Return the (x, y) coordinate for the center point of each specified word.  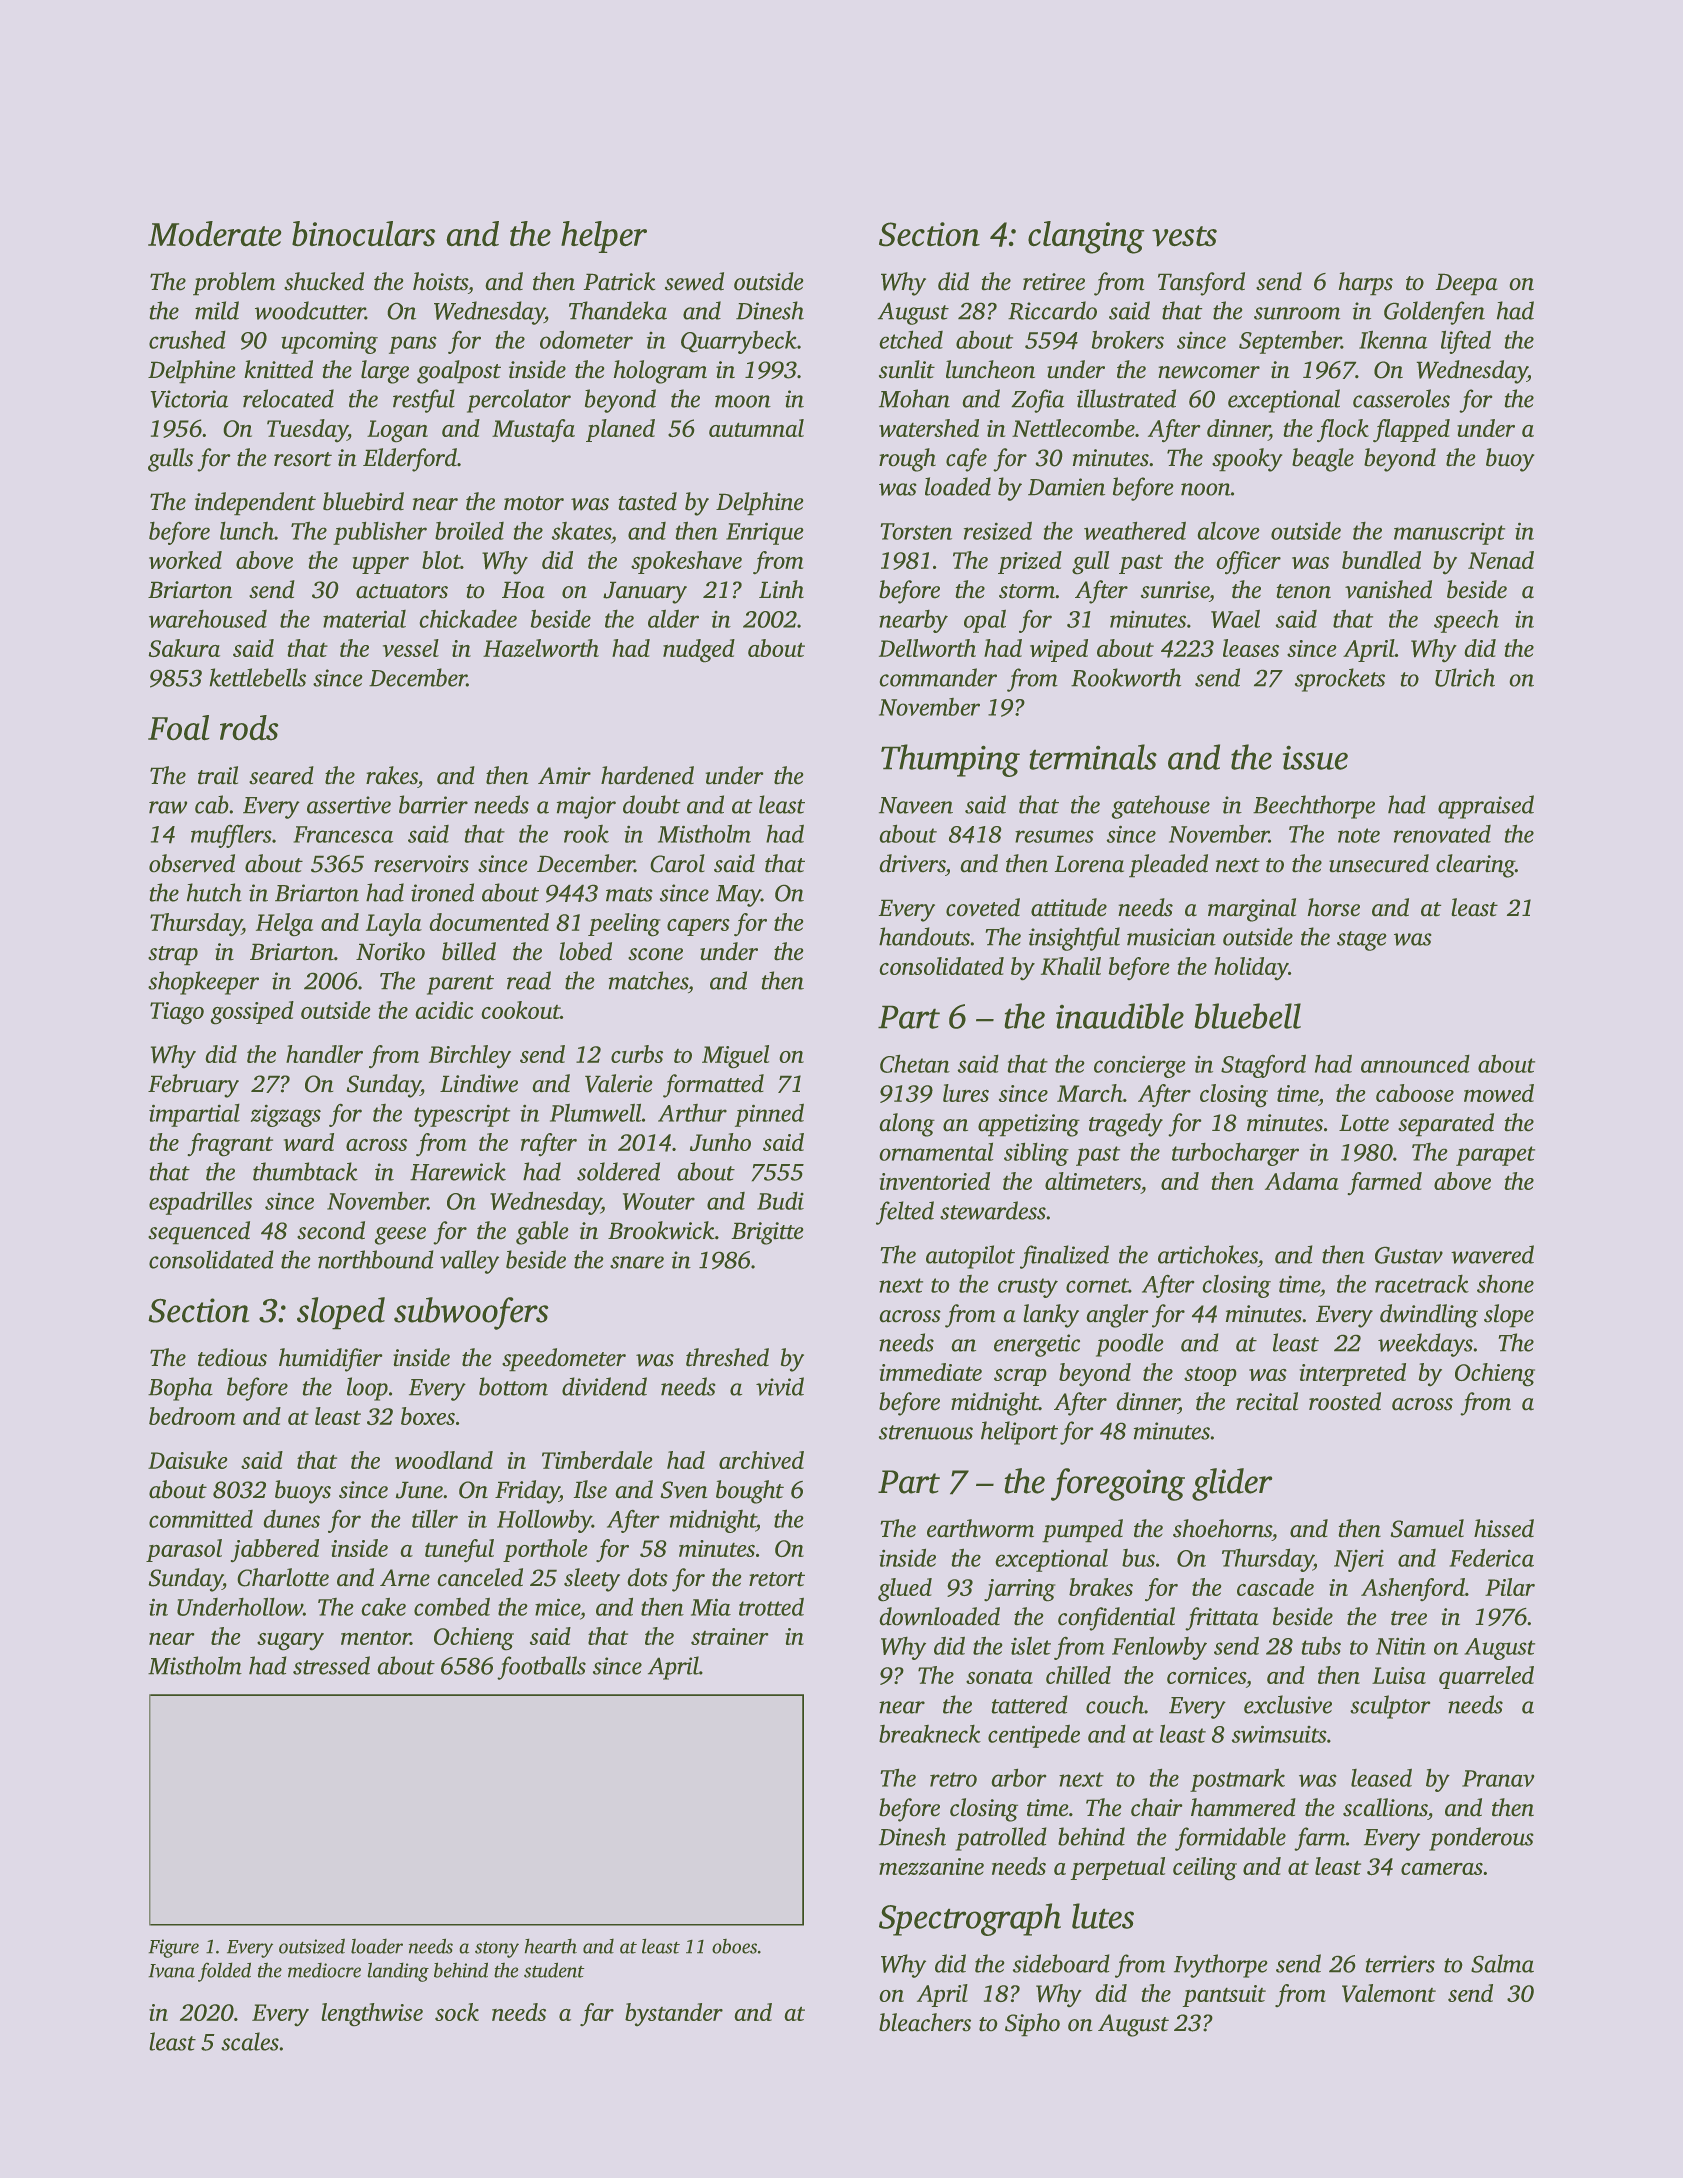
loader (377, 1946)
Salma (1502, 1963)
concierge (1140, 1066)
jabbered (275, 1551)
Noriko (390, 951)
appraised (1486, 807)
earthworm (980, 1528)
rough (907, 460)
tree (1409, 1618)
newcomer (1209, 372)
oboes (734, 1946)
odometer (586, 339)
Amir (564, 776)
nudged (699, 651)
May (738, 896)
